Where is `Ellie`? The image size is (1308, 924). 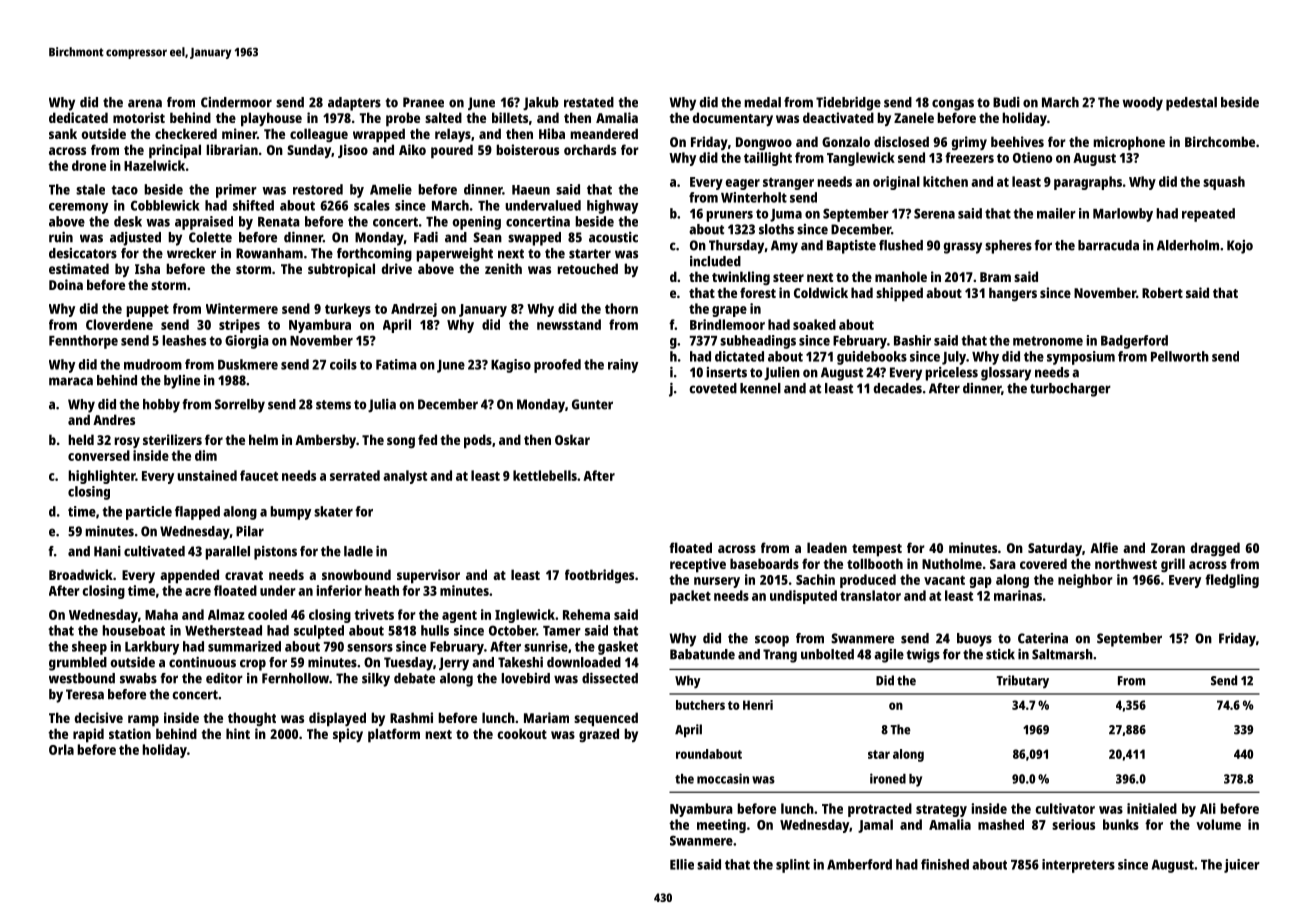
Ellie is located at coordinates (682, 864).
